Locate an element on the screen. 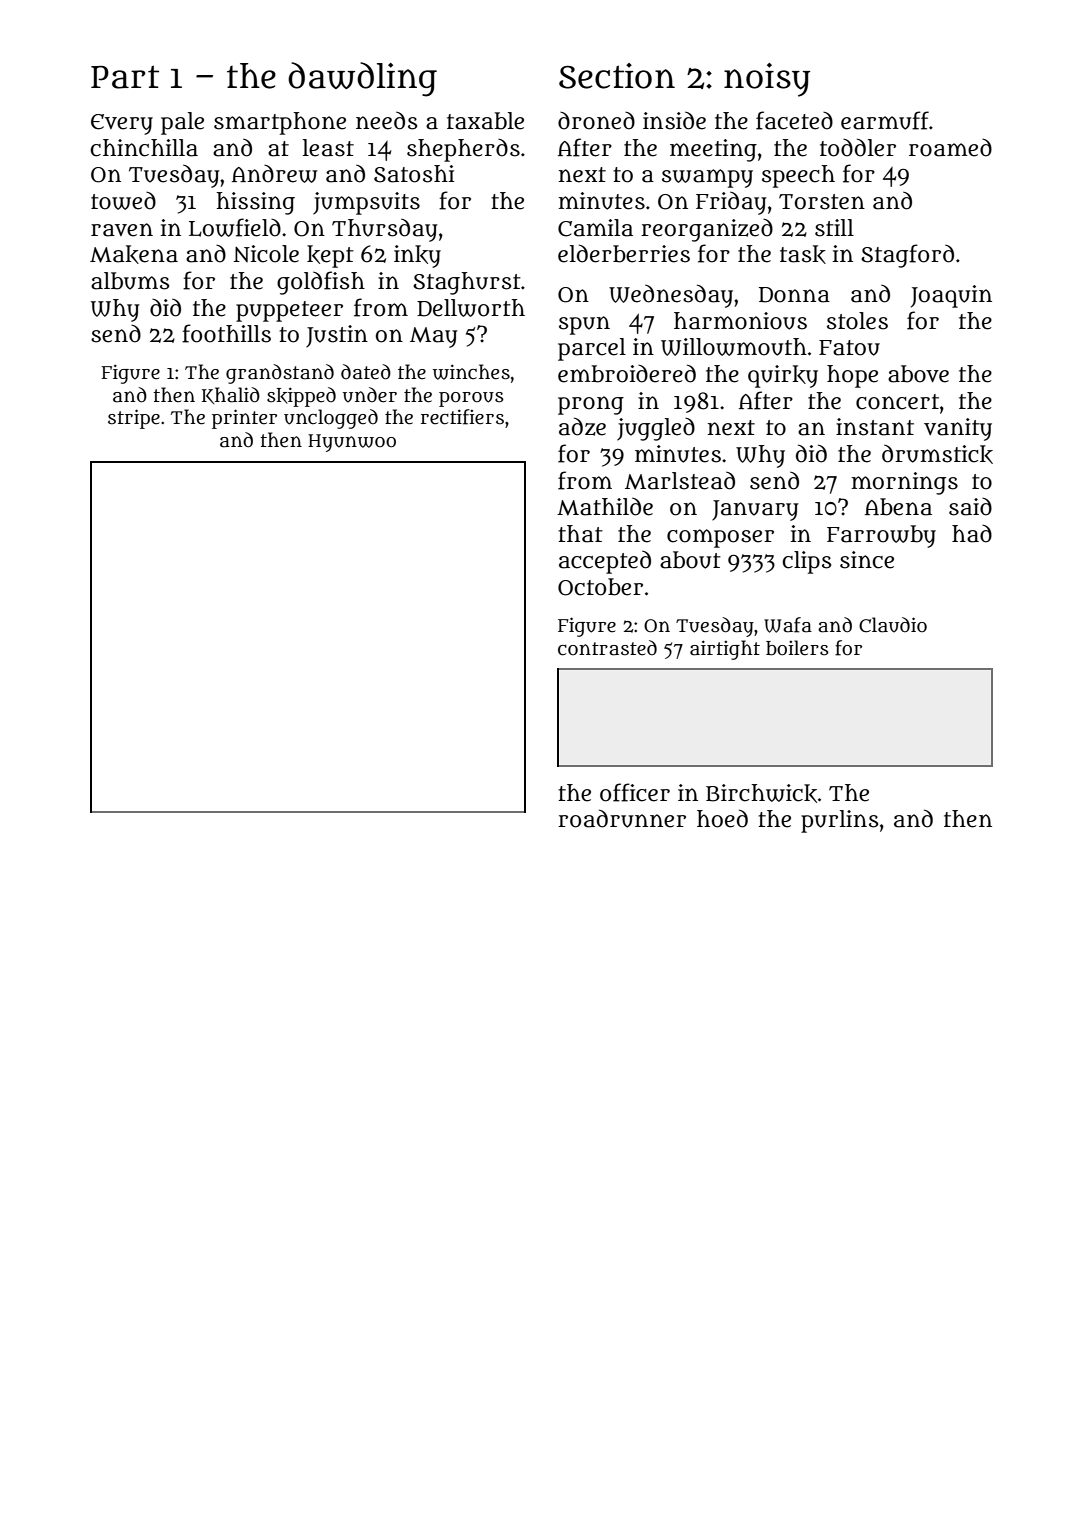  that is located at coordinates (580, 534).
